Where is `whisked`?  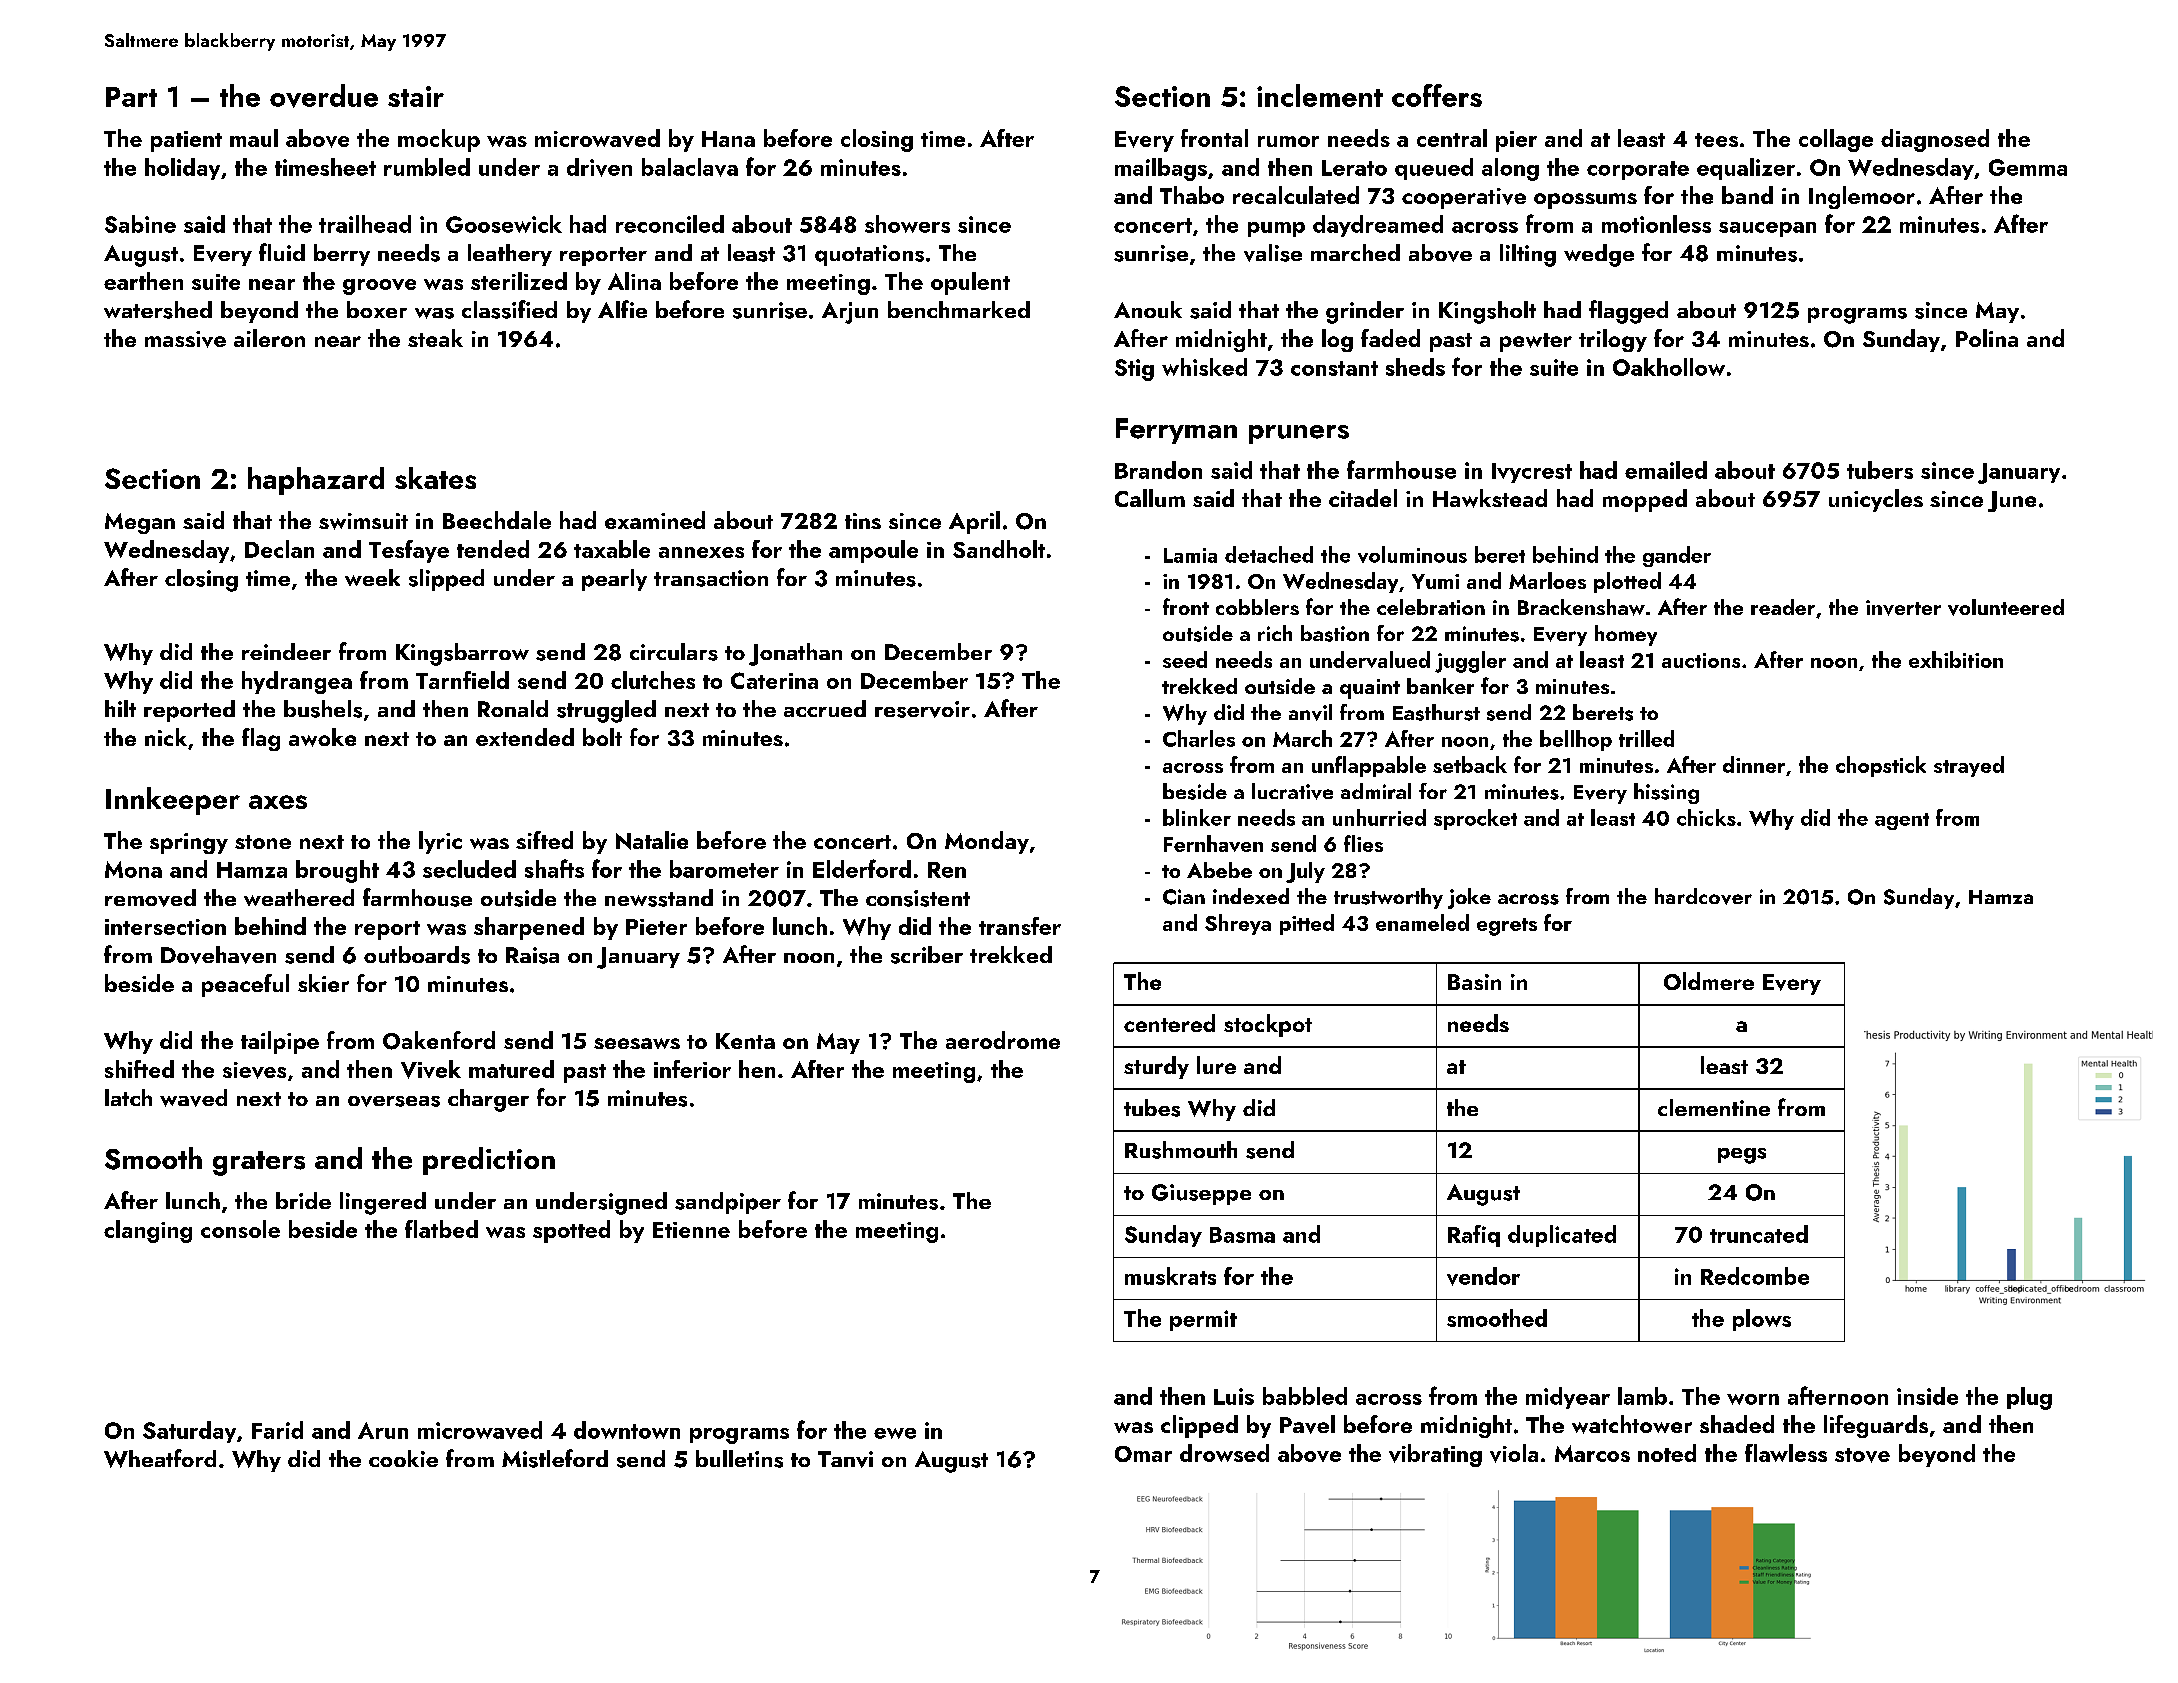 whisked is located at coordinates (1204, 367).
